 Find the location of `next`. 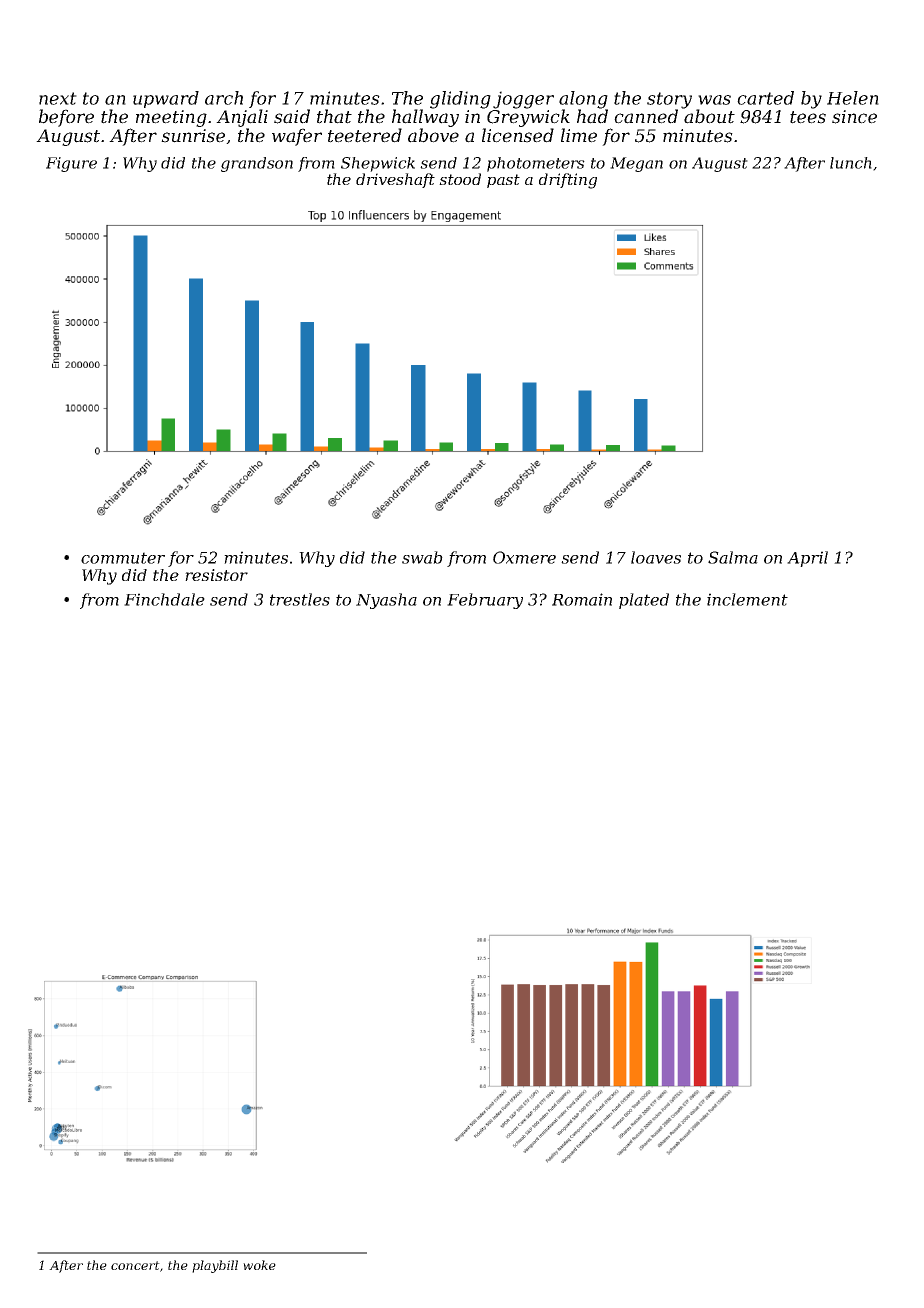

next is located at coordinates (58, 98).
